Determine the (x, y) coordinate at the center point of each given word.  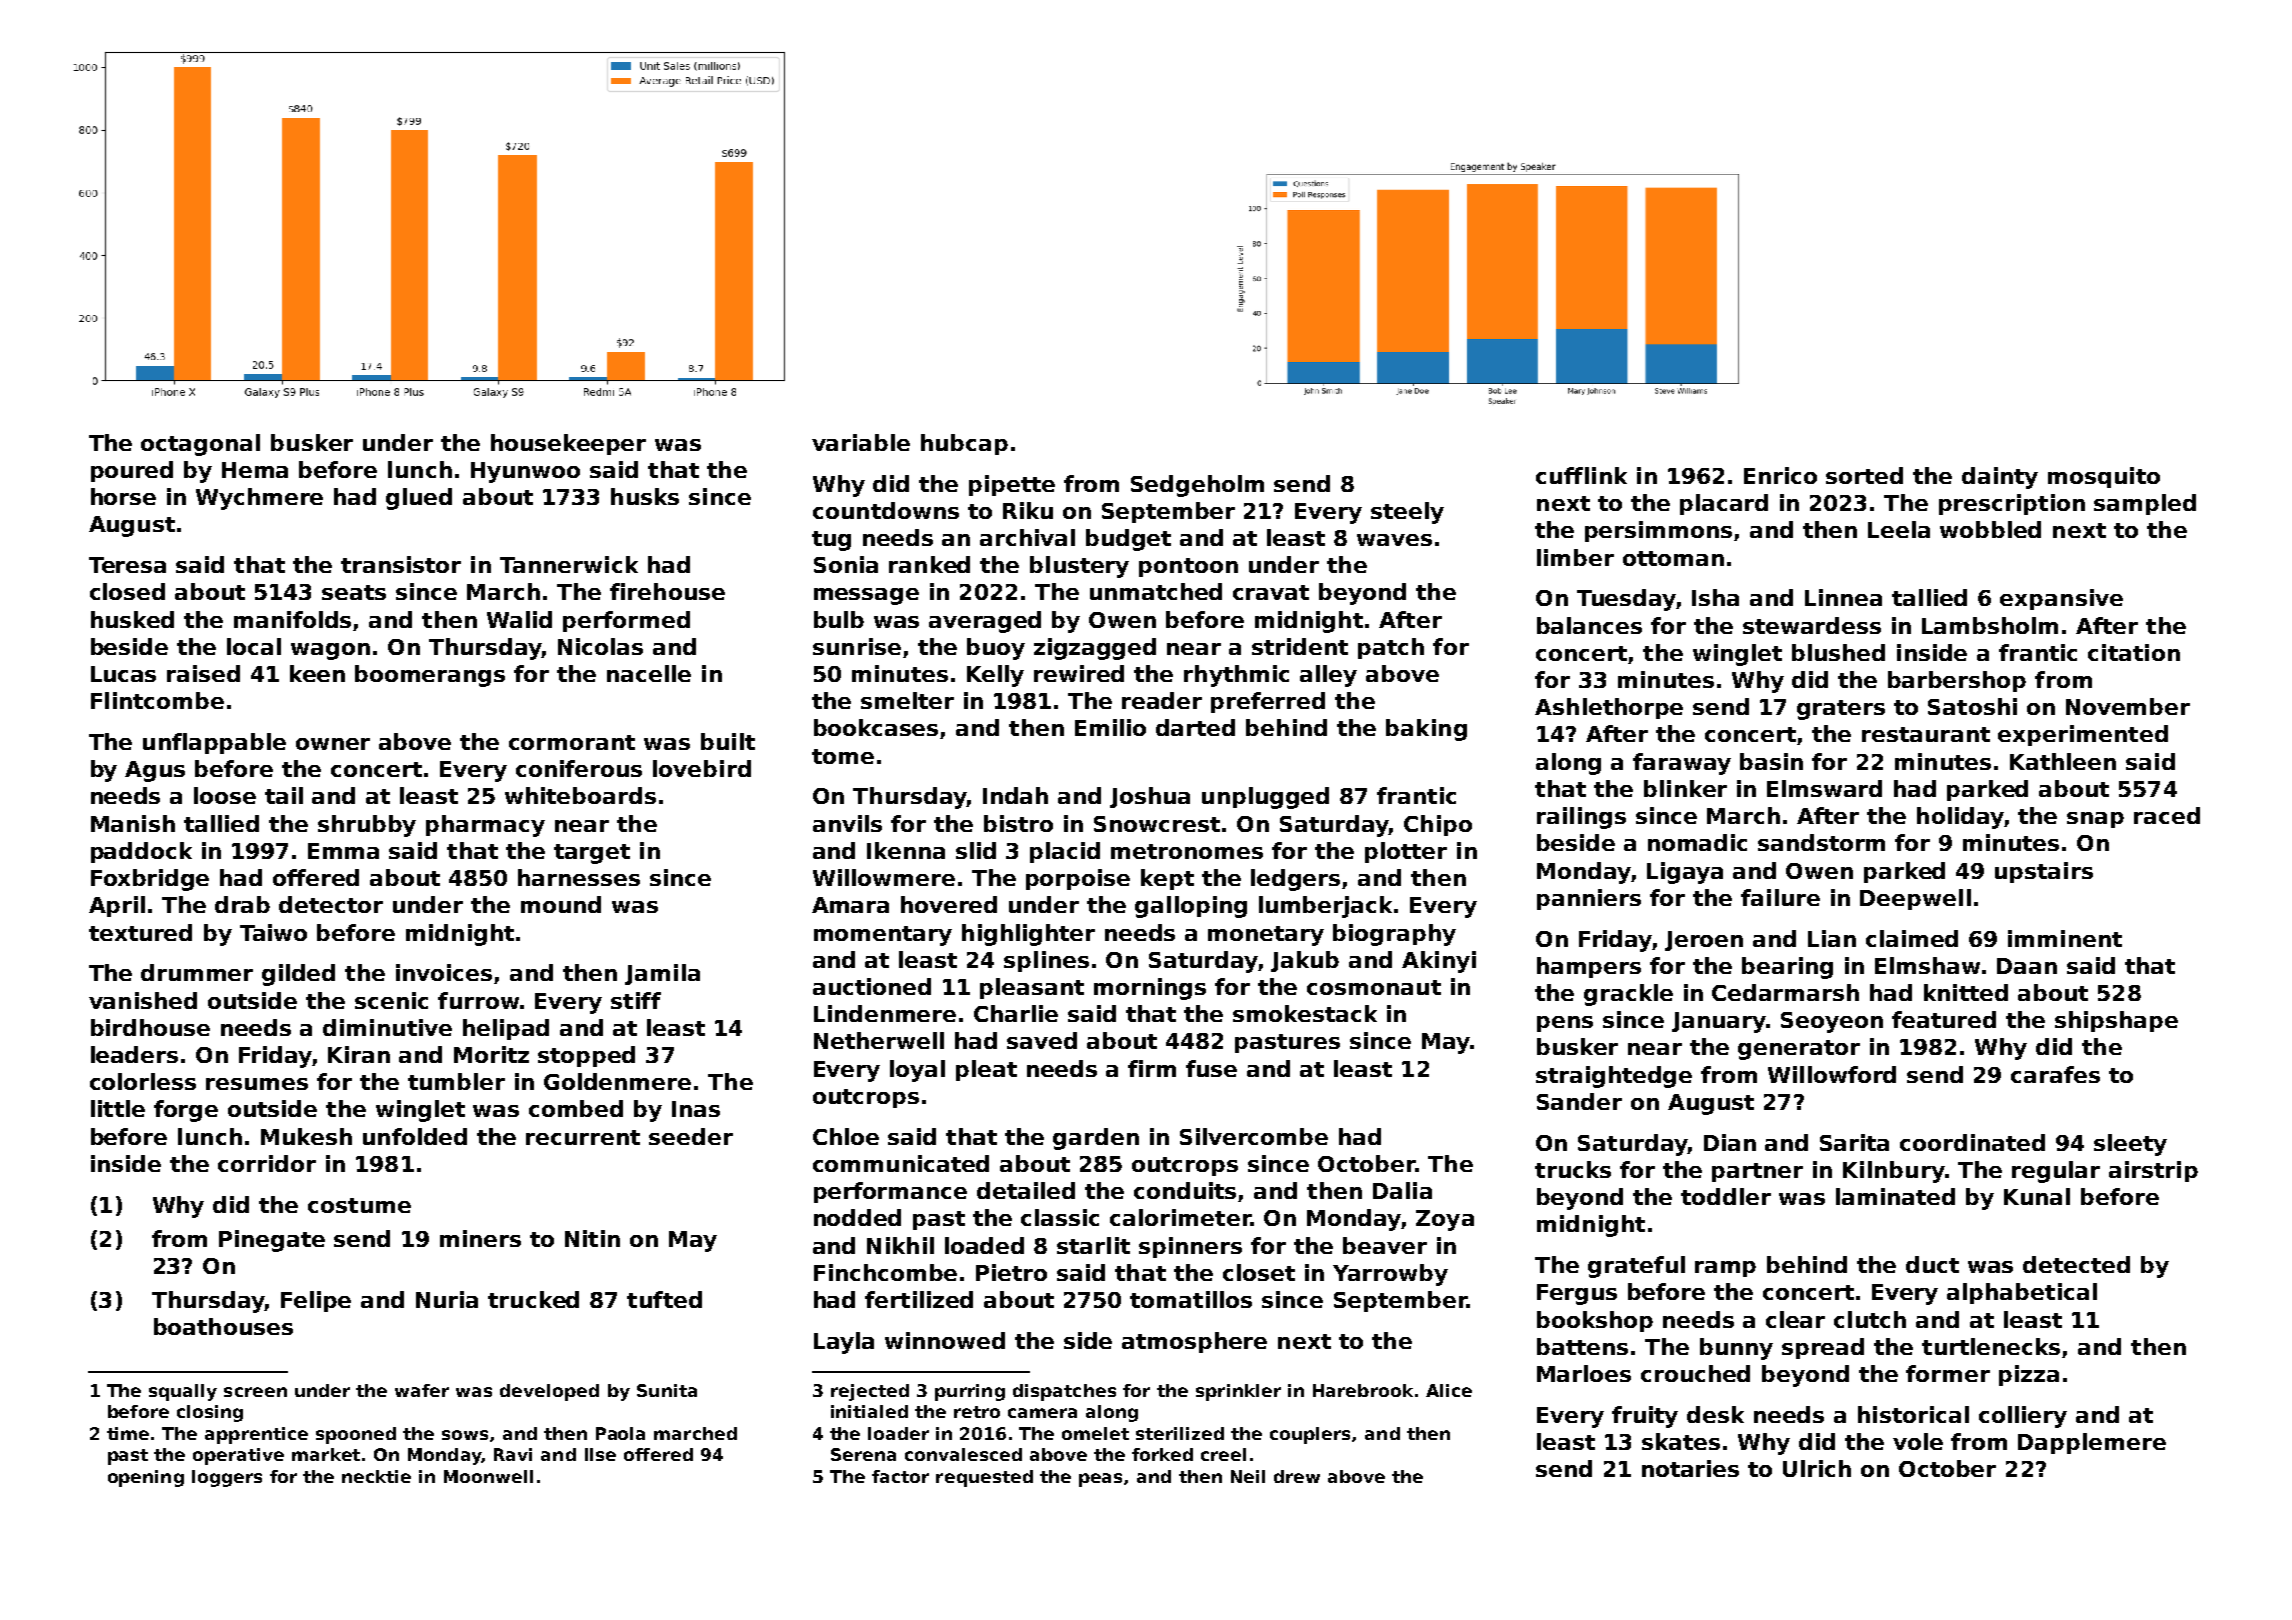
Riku (1028, 510)
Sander (1579, 1101)
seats (354, 592)
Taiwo (273, 932)
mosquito (2104, 477)
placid (1065, 852)
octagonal (200, 445)
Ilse (600, 1454)
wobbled (1990, 529)
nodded (857, 1217)
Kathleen (2063, 761)
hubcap (964, 444)
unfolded (415, 1136)
